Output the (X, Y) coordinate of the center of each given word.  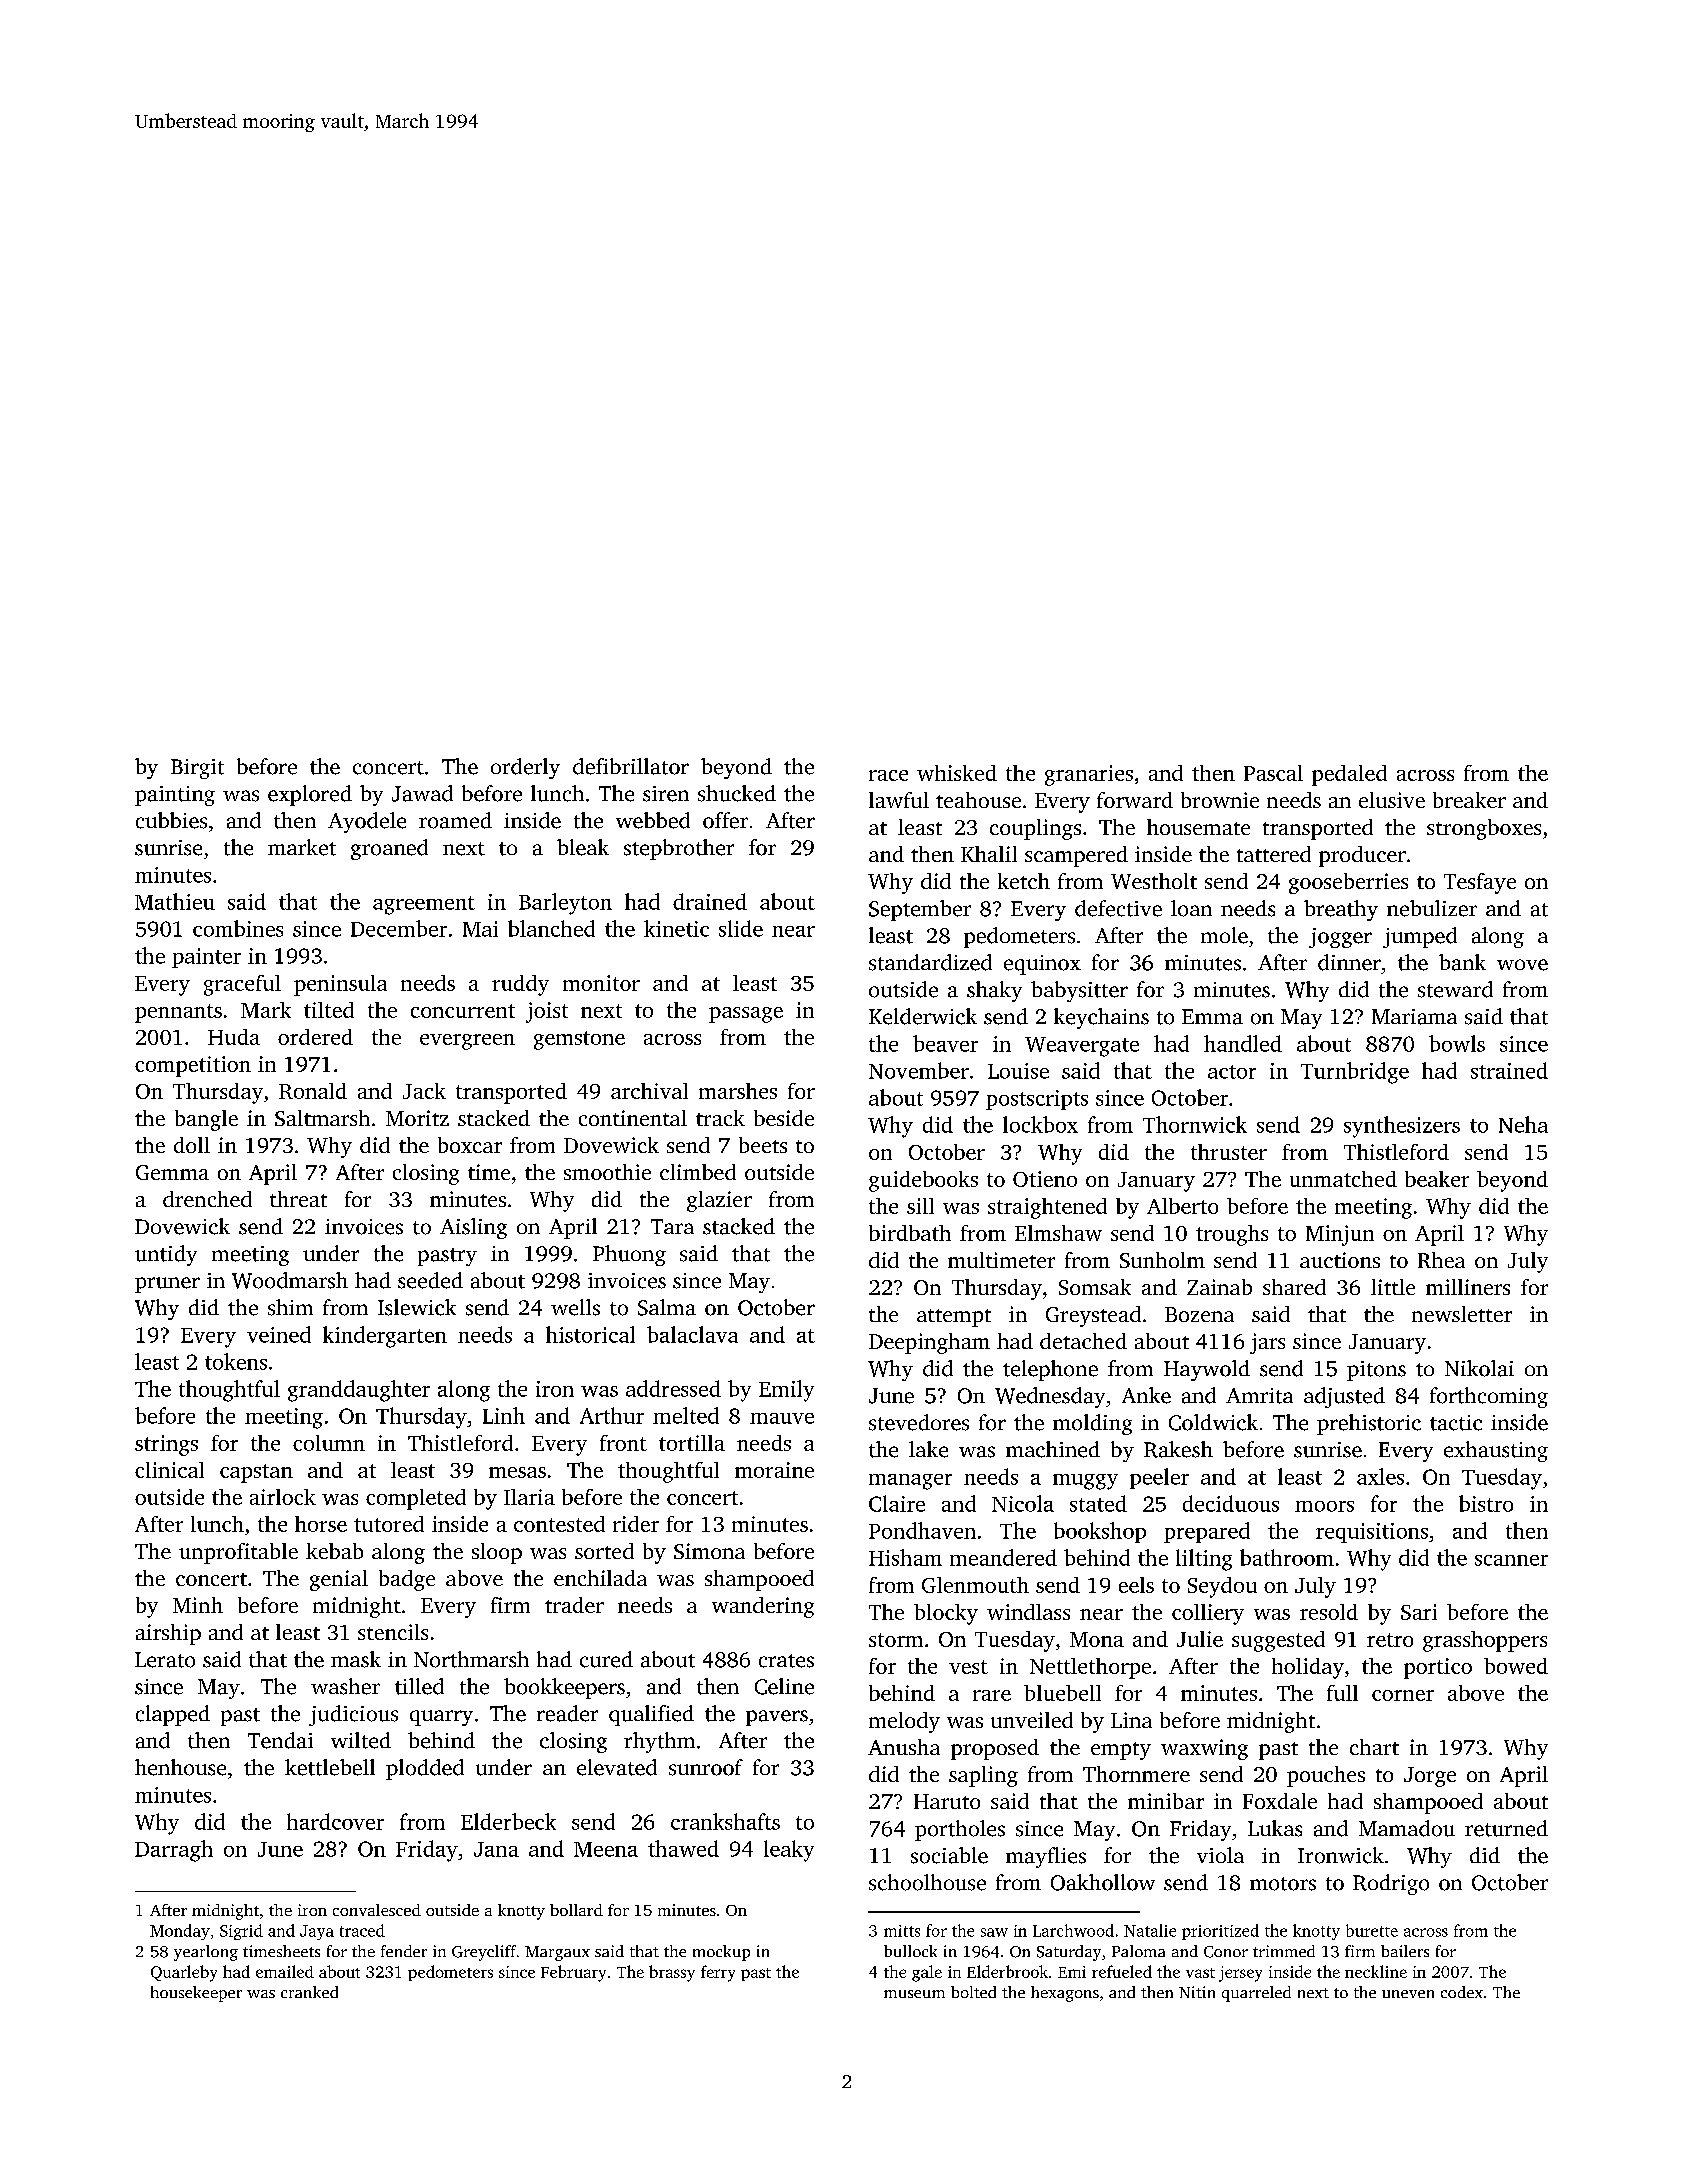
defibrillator (631, 766)
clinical (169, 1470)
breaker (1469, 800)
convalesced (377, 1910)
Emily (786, 1391)
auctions (1340, 1260)
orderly (525, 768)
